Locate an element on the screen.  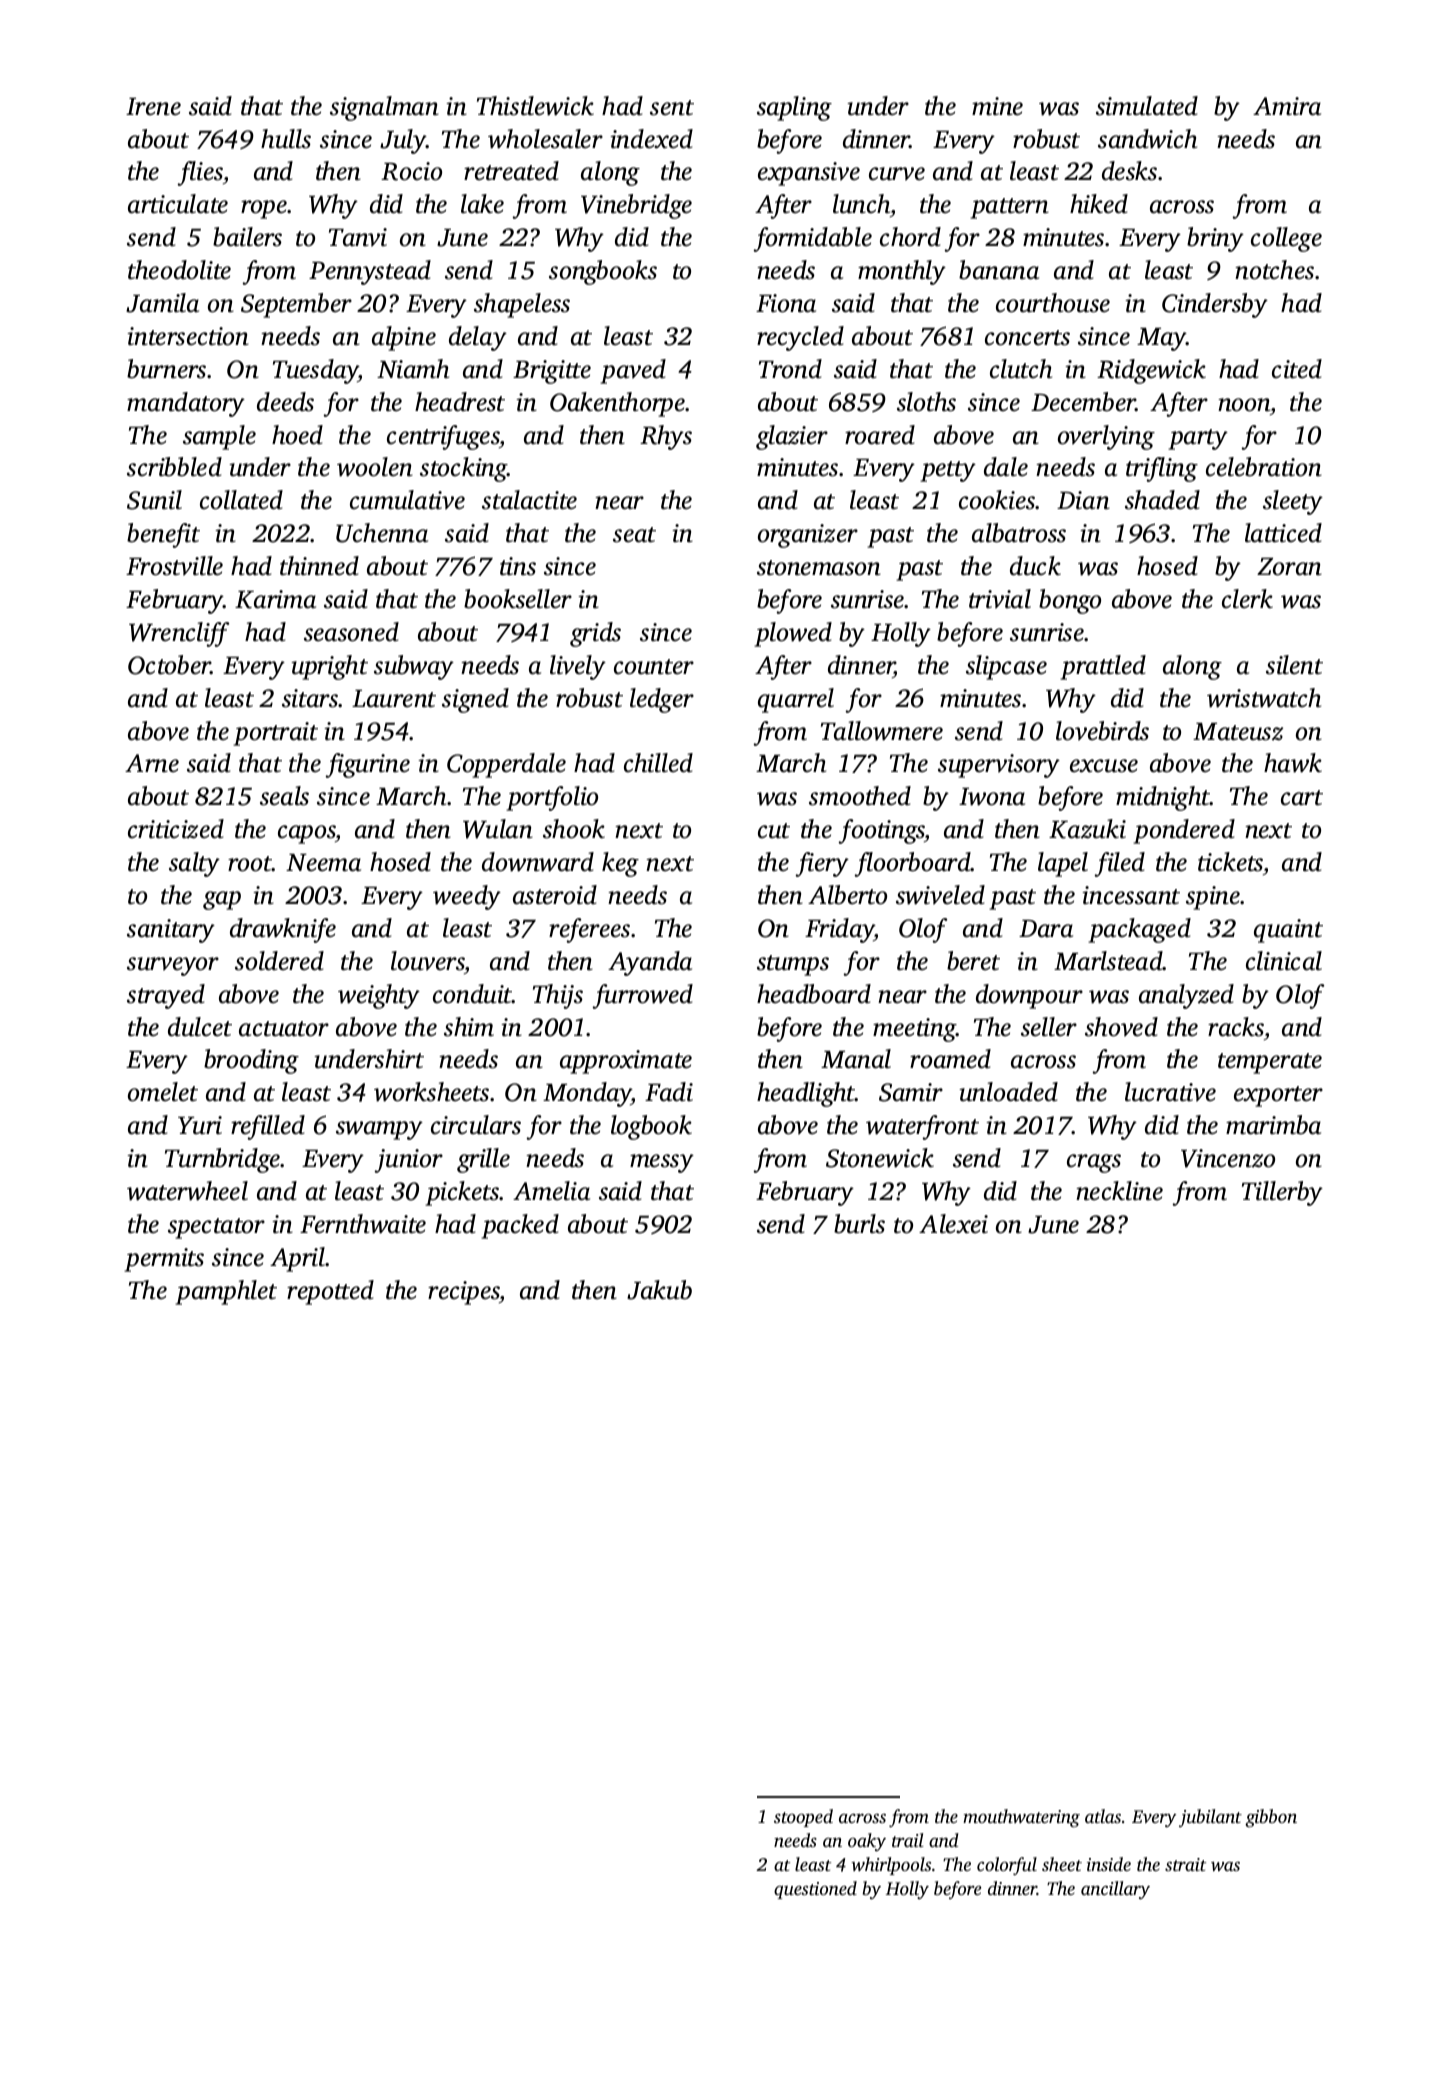
neckline is located at coordinates (1119, 1191).
